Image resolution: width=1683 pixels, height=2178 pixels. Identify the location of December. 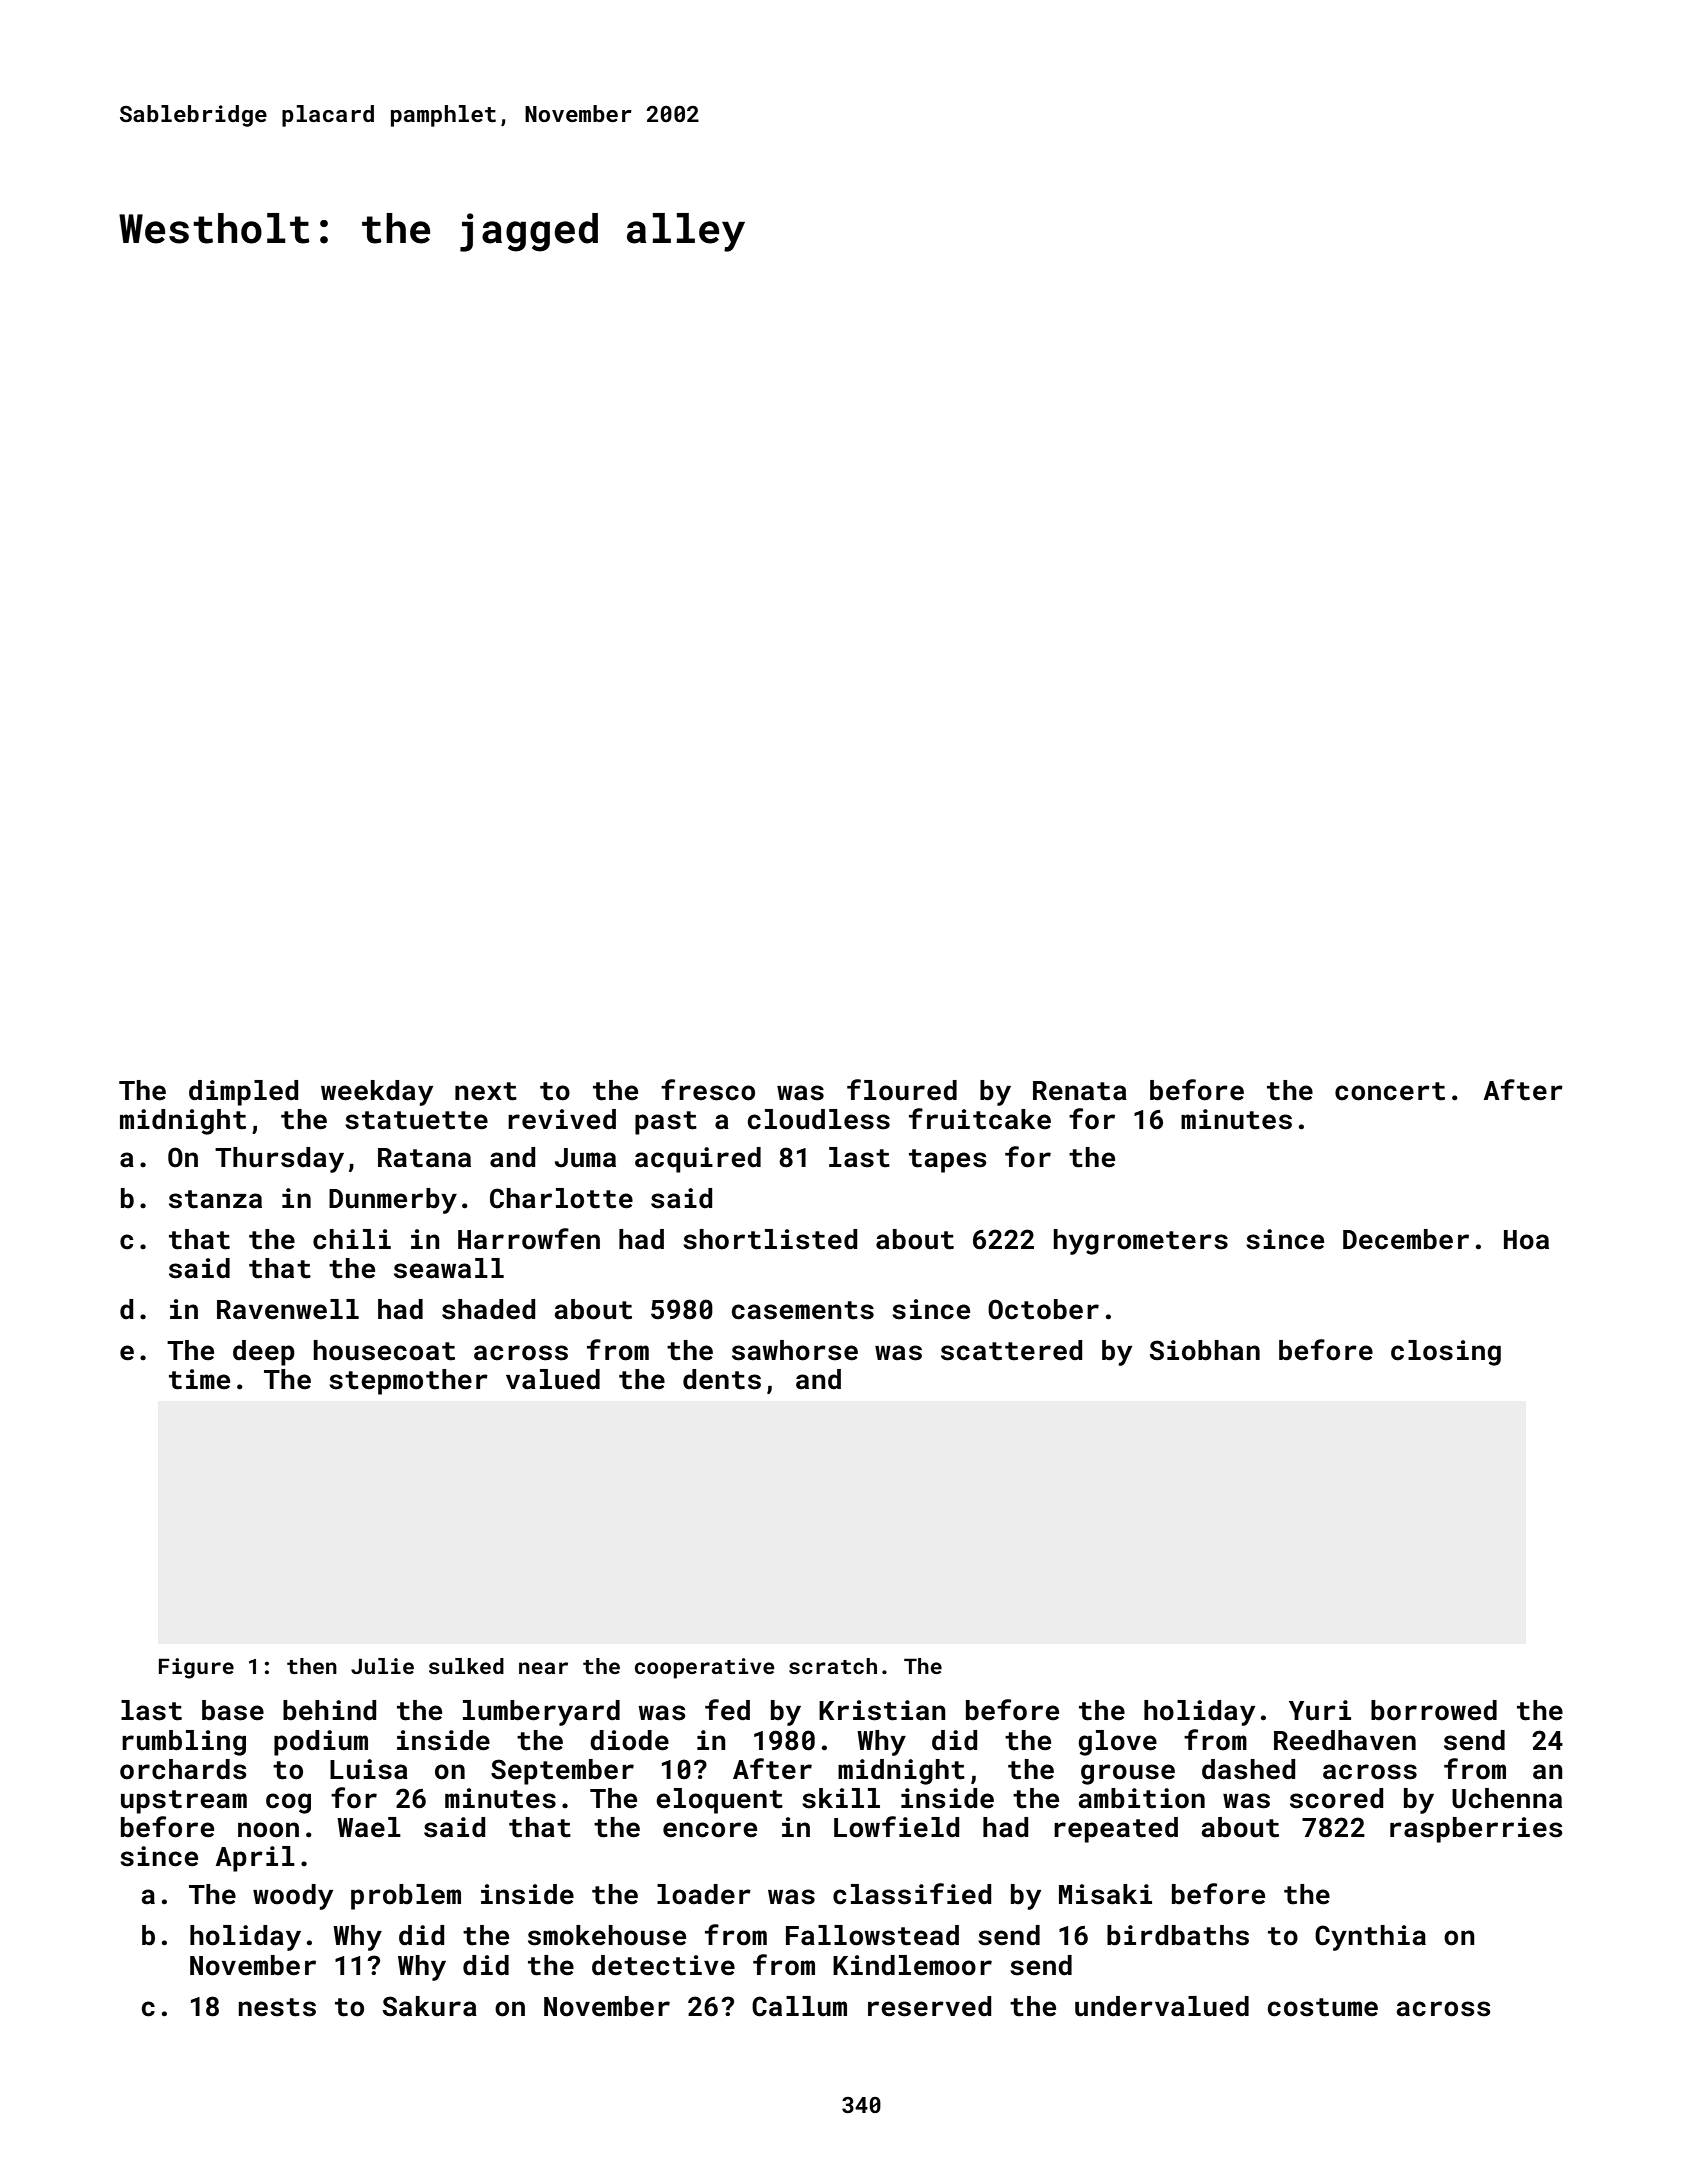
(1406, 1239).
